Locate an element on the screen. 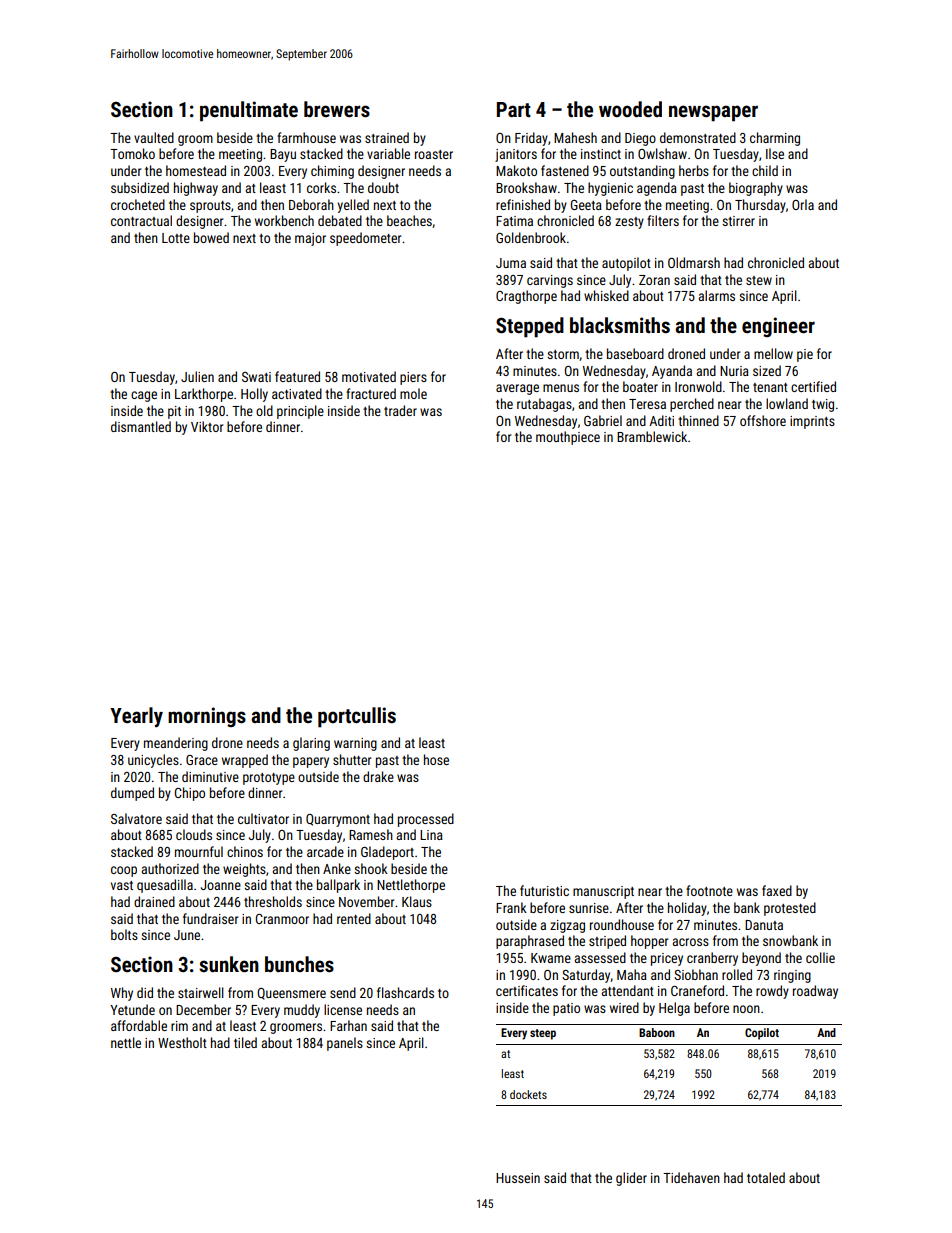 The width and height of the screenshot is (952, 1233). mouthpiece is located at coordinates (568, 438).
